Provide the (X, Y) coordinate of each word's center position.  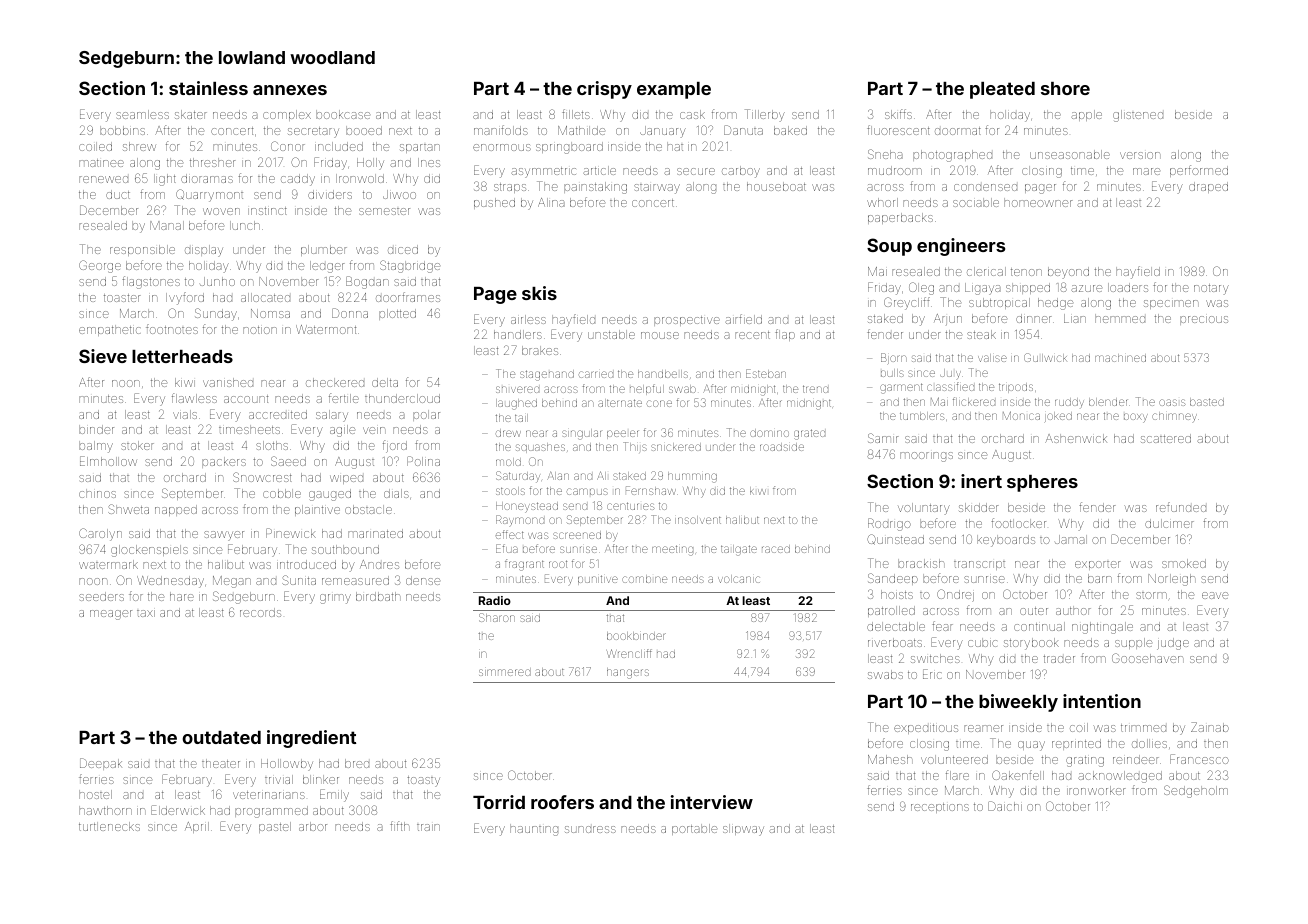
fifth (399, 826)
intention (1102, 701)
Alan (558, 475)
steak (981, 334)
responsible (142, 250)
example (674, 90)
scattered (1166, 438)
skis (539, 293)
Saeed (288, 461)
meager (111, 615)
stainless (208, 88)
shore (1065, 88)
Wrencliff (629, 653)
